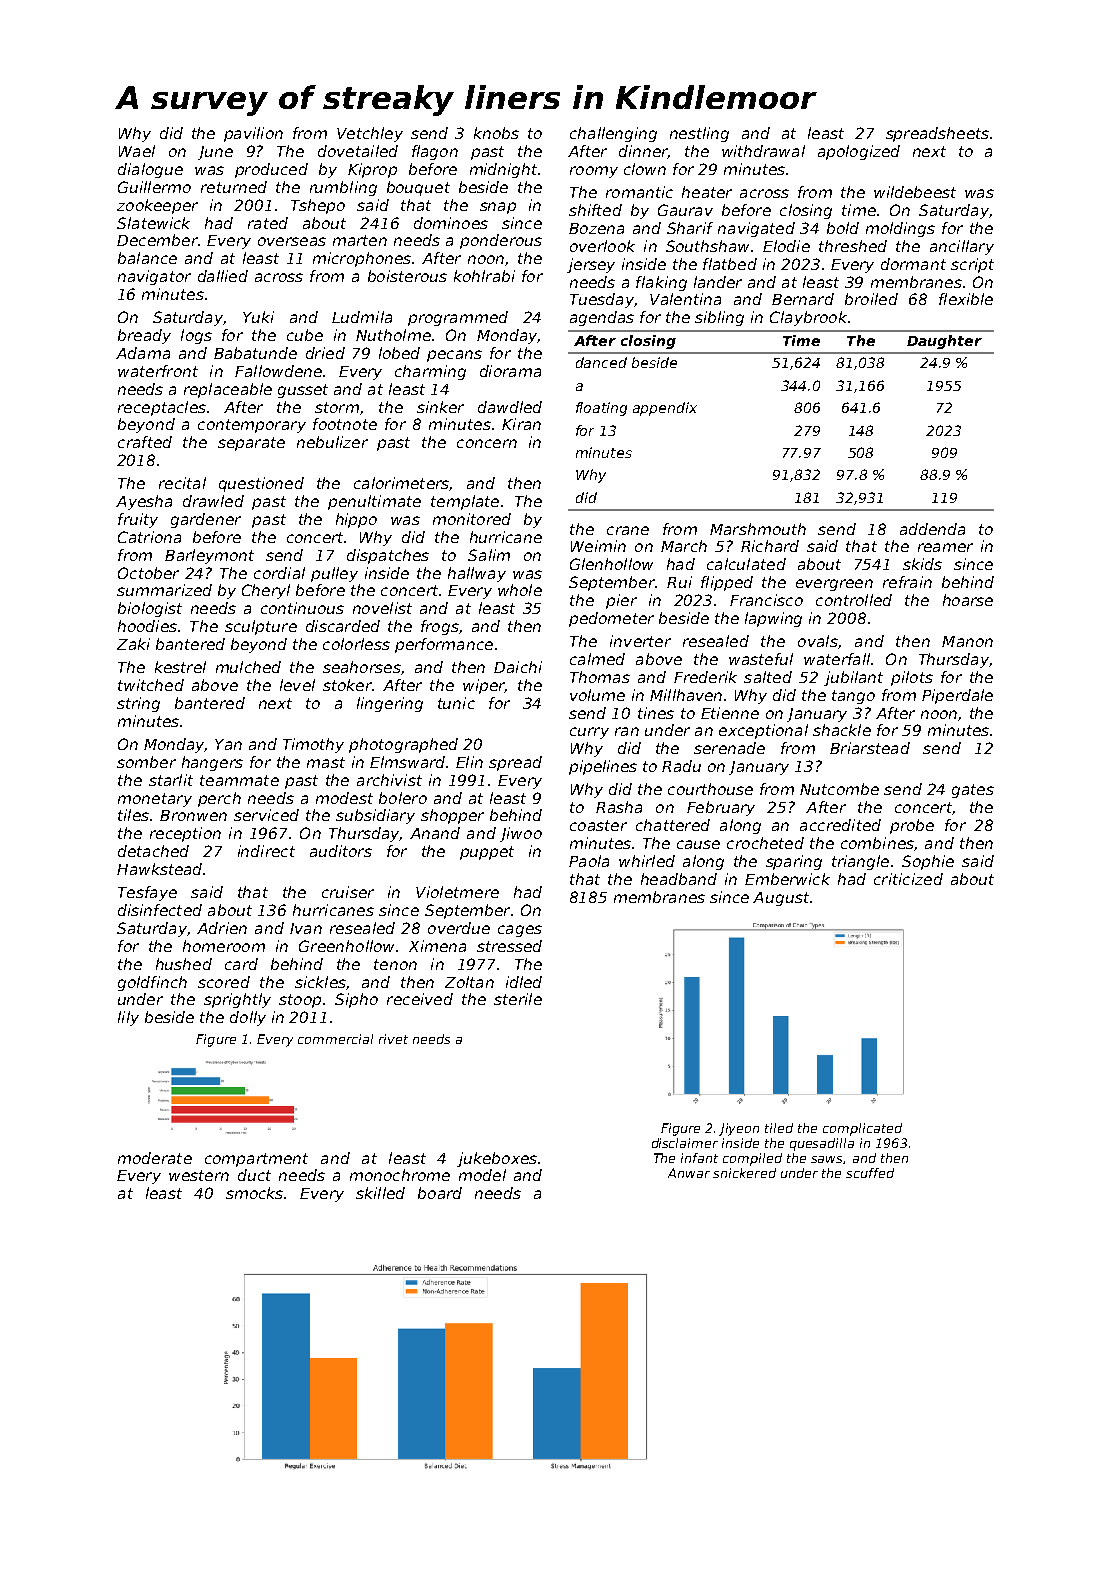  I want to click on wildebeest, so click(915, 192).
